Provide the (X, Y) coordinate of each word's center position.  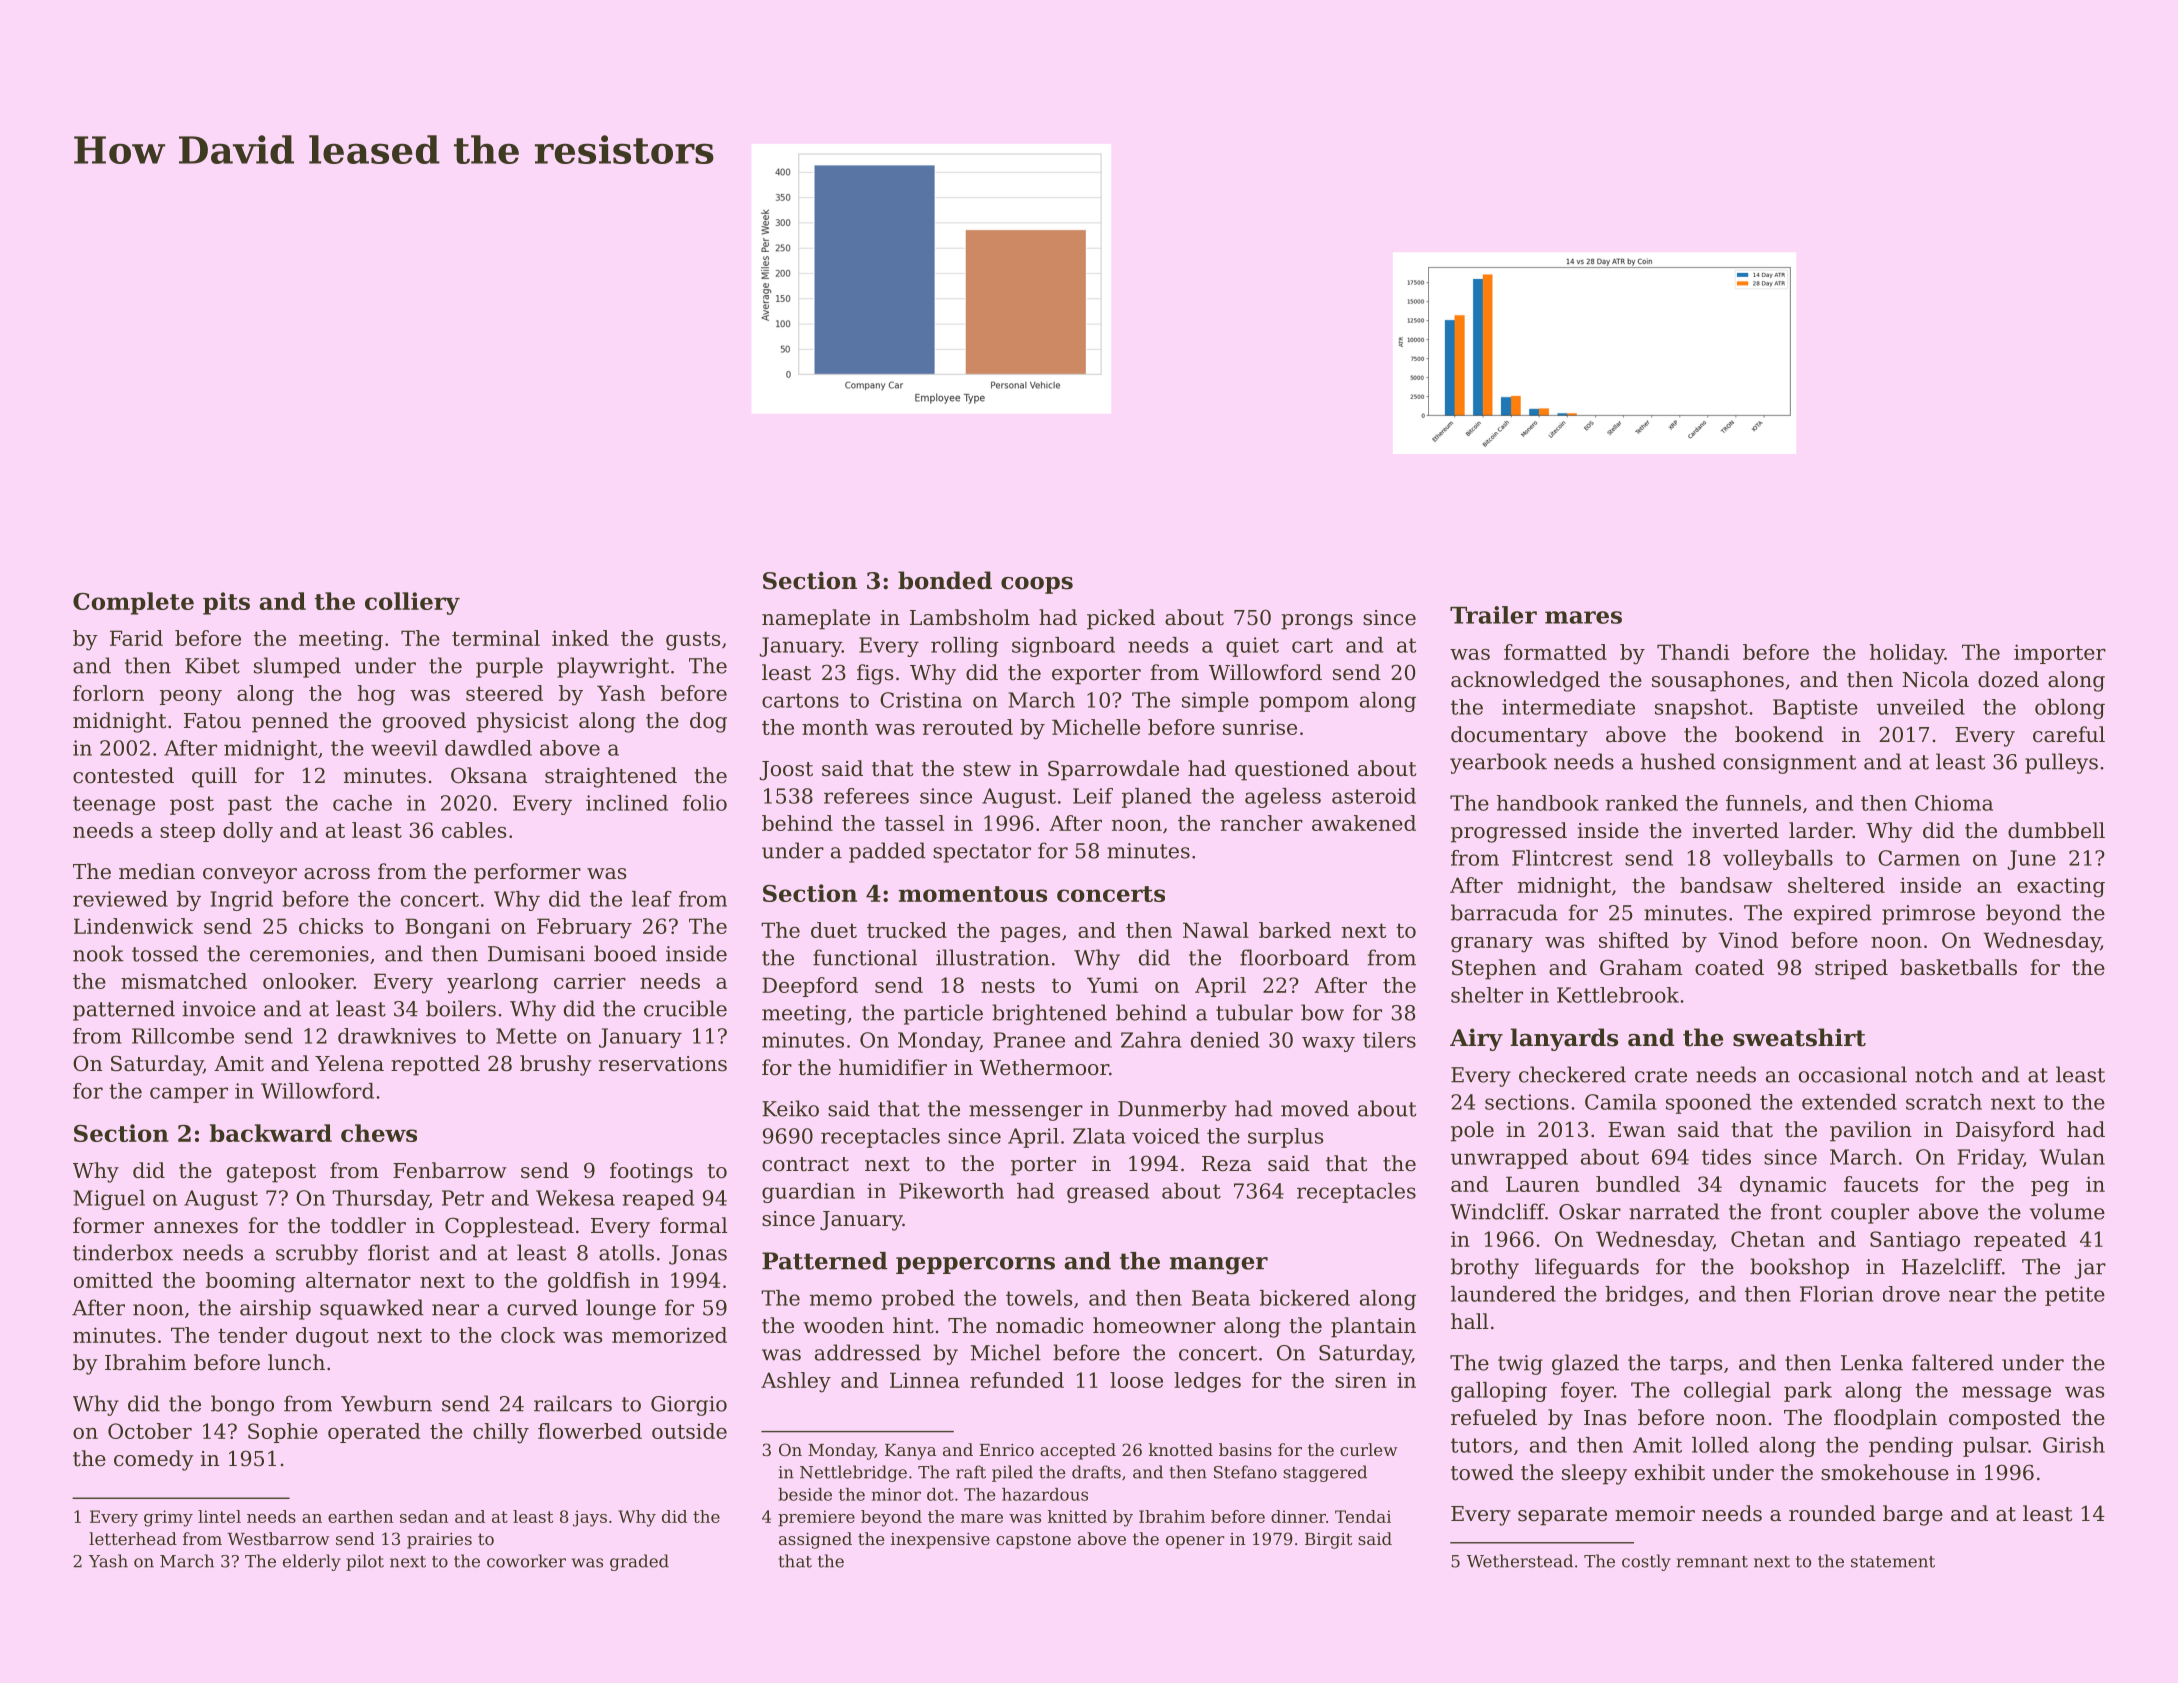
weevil (404, 748)
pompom (1304, 704)
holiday (1907, 654)
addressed (868, 1352)
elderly (312, 1562)
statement (1893, 1562)
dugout (332, 1337)
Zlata (1099, 1136)
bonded (945, 580)
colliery (412, 603)
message (2006, 1394)
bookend (1779, 734)
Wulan (2072, 1157)
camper (189, 1095)
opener (1195, 1542)
